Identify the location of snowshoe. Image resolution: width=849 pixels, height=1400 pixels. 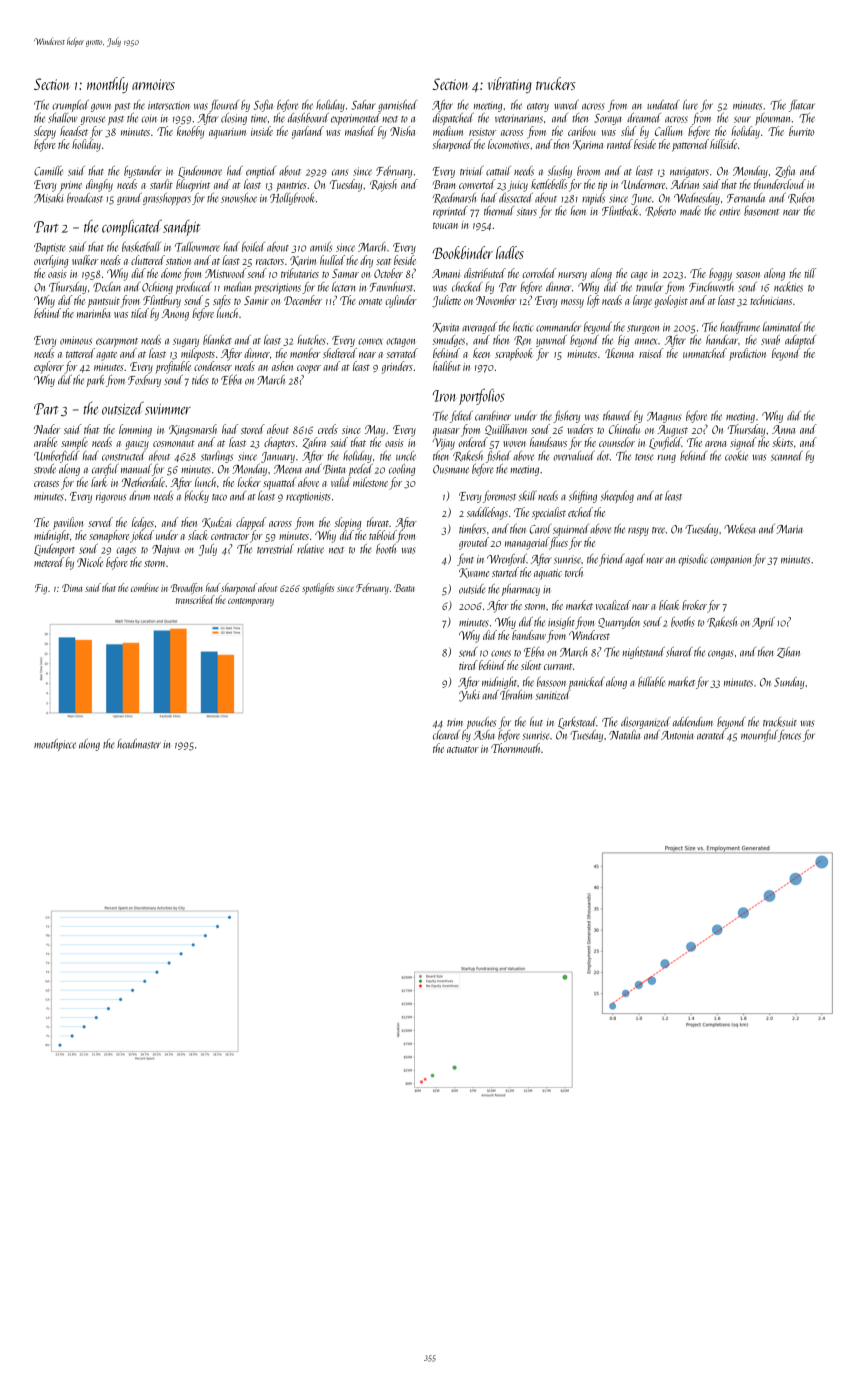
(239, 198).
